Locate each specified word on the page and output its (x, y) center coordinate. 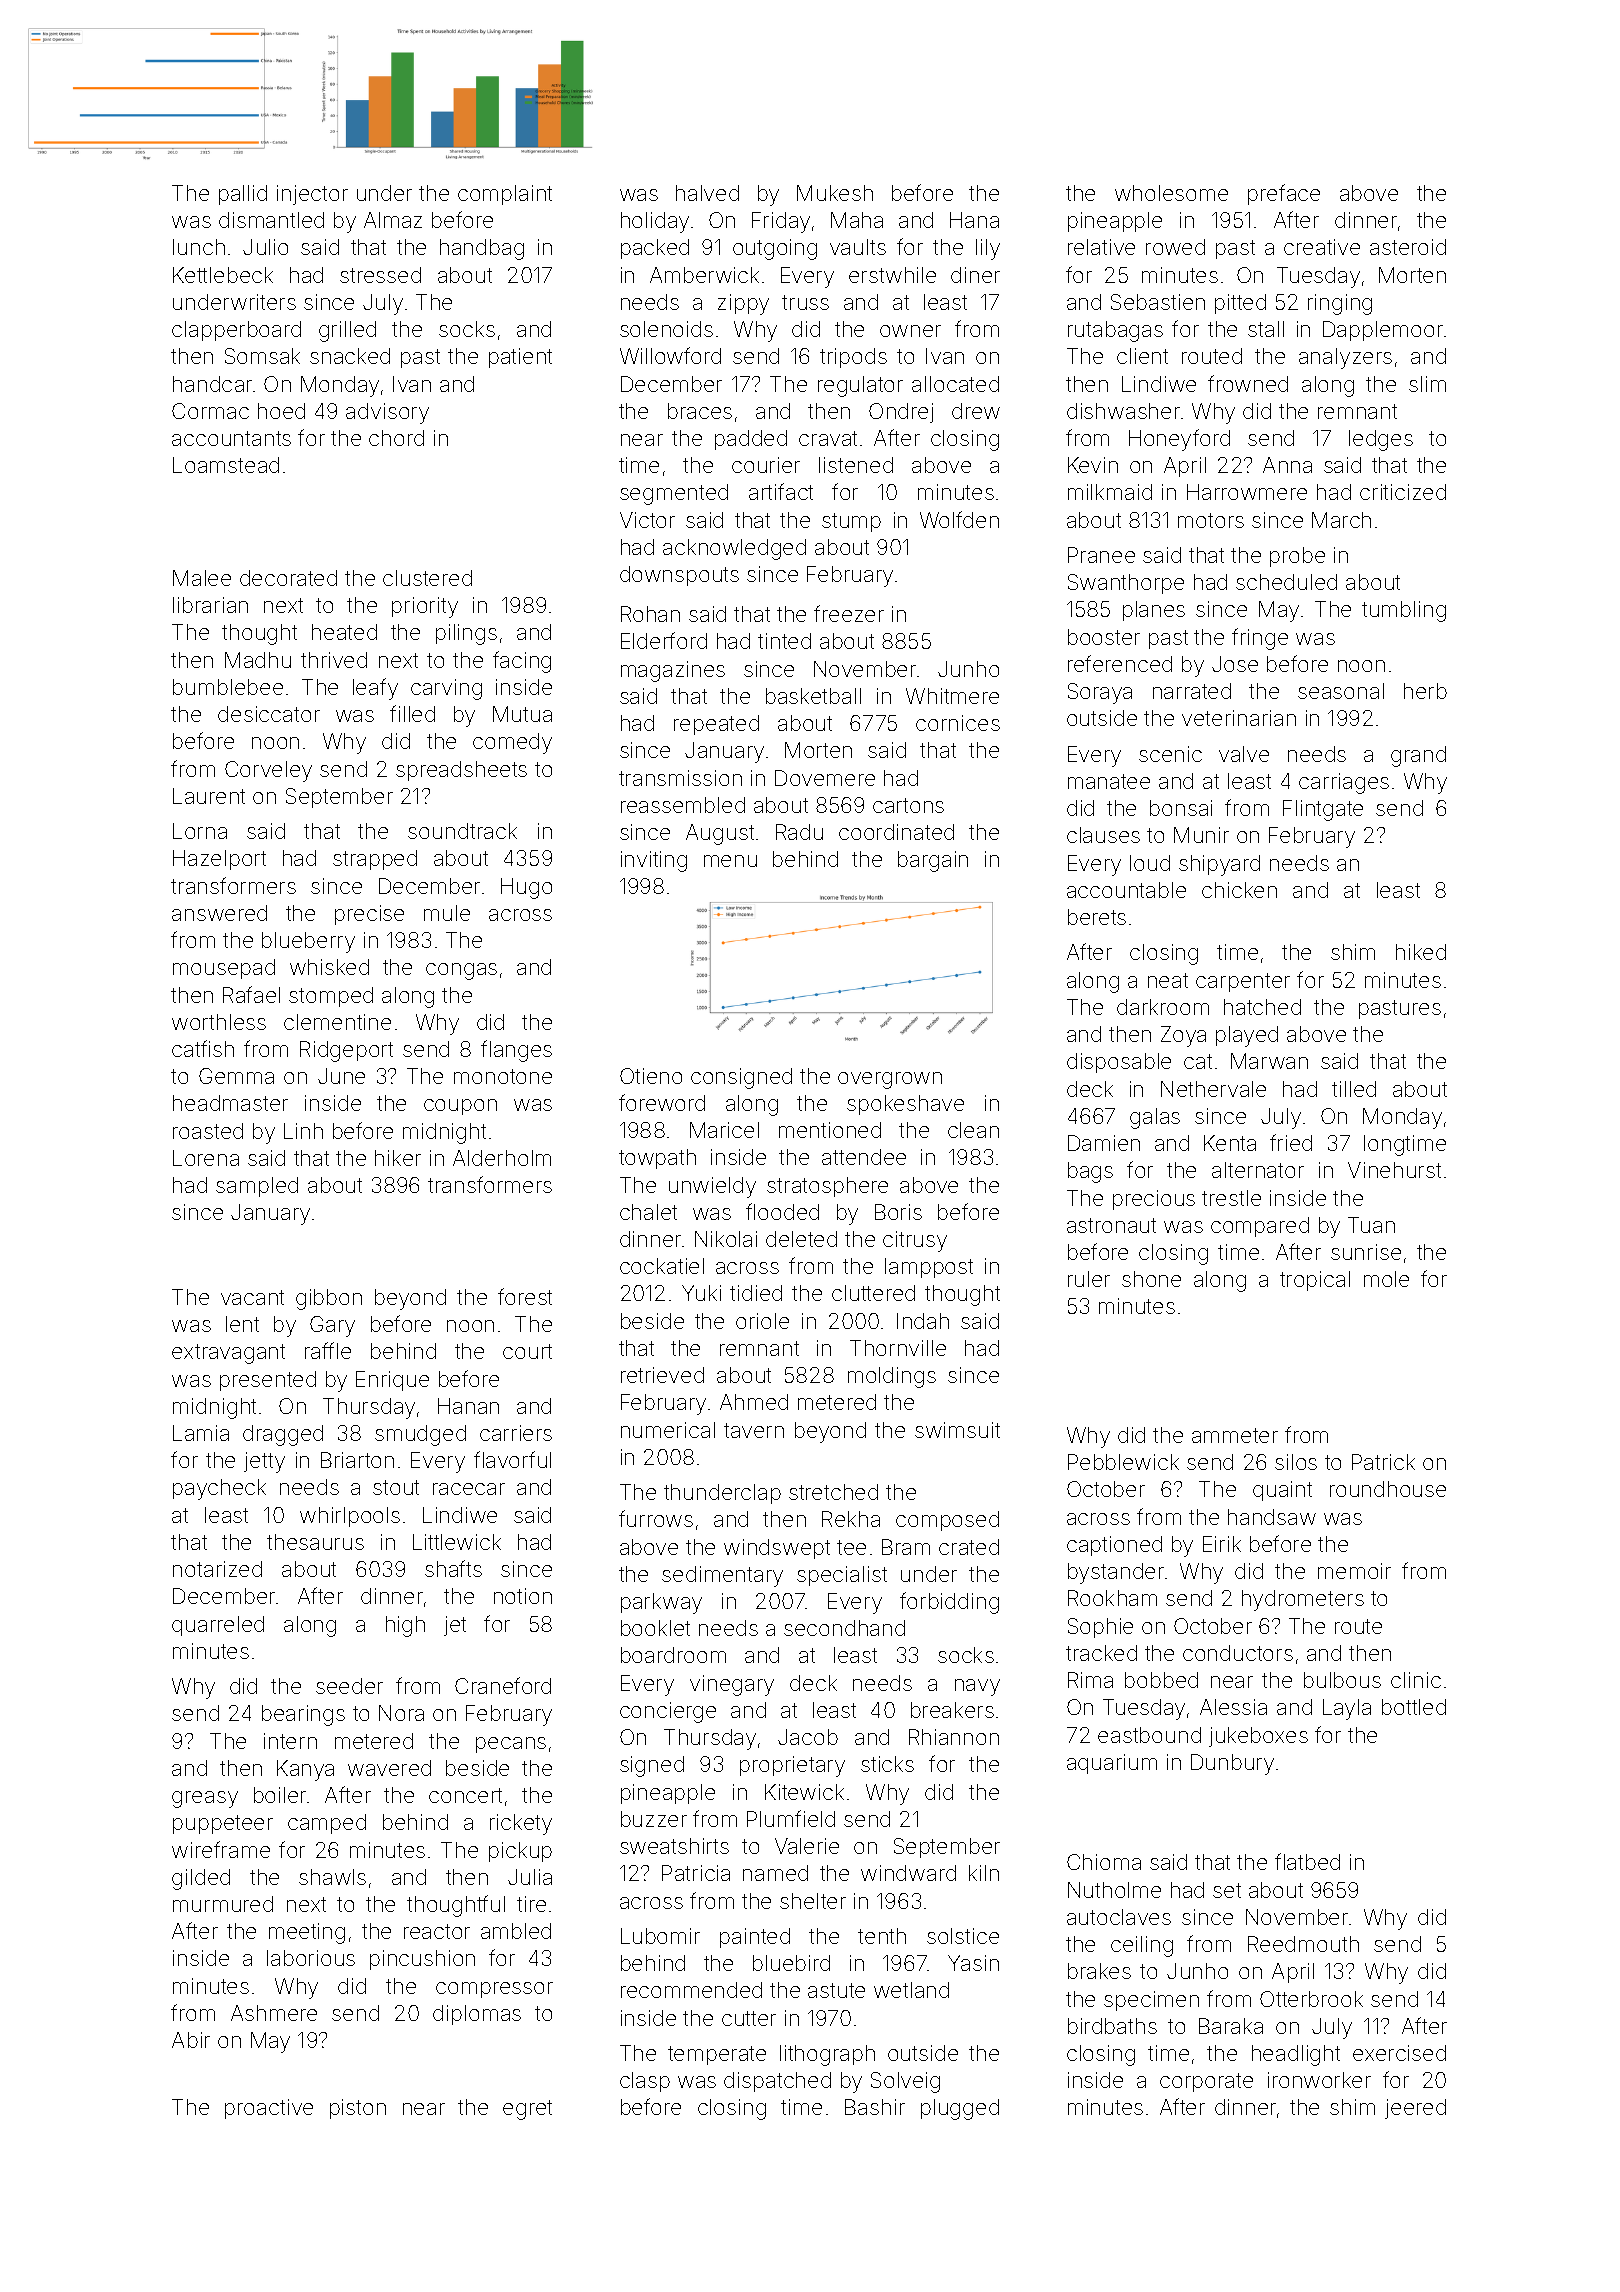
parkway (661, 1603)
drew (976, 411)
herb (1425, 691)
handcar (212, 384)
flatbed (1307, 1861)
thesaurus (315, 1542)
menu (730, 861)
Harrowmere (1247, 492)
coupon (460, 1107)
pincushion (422, 1960)
